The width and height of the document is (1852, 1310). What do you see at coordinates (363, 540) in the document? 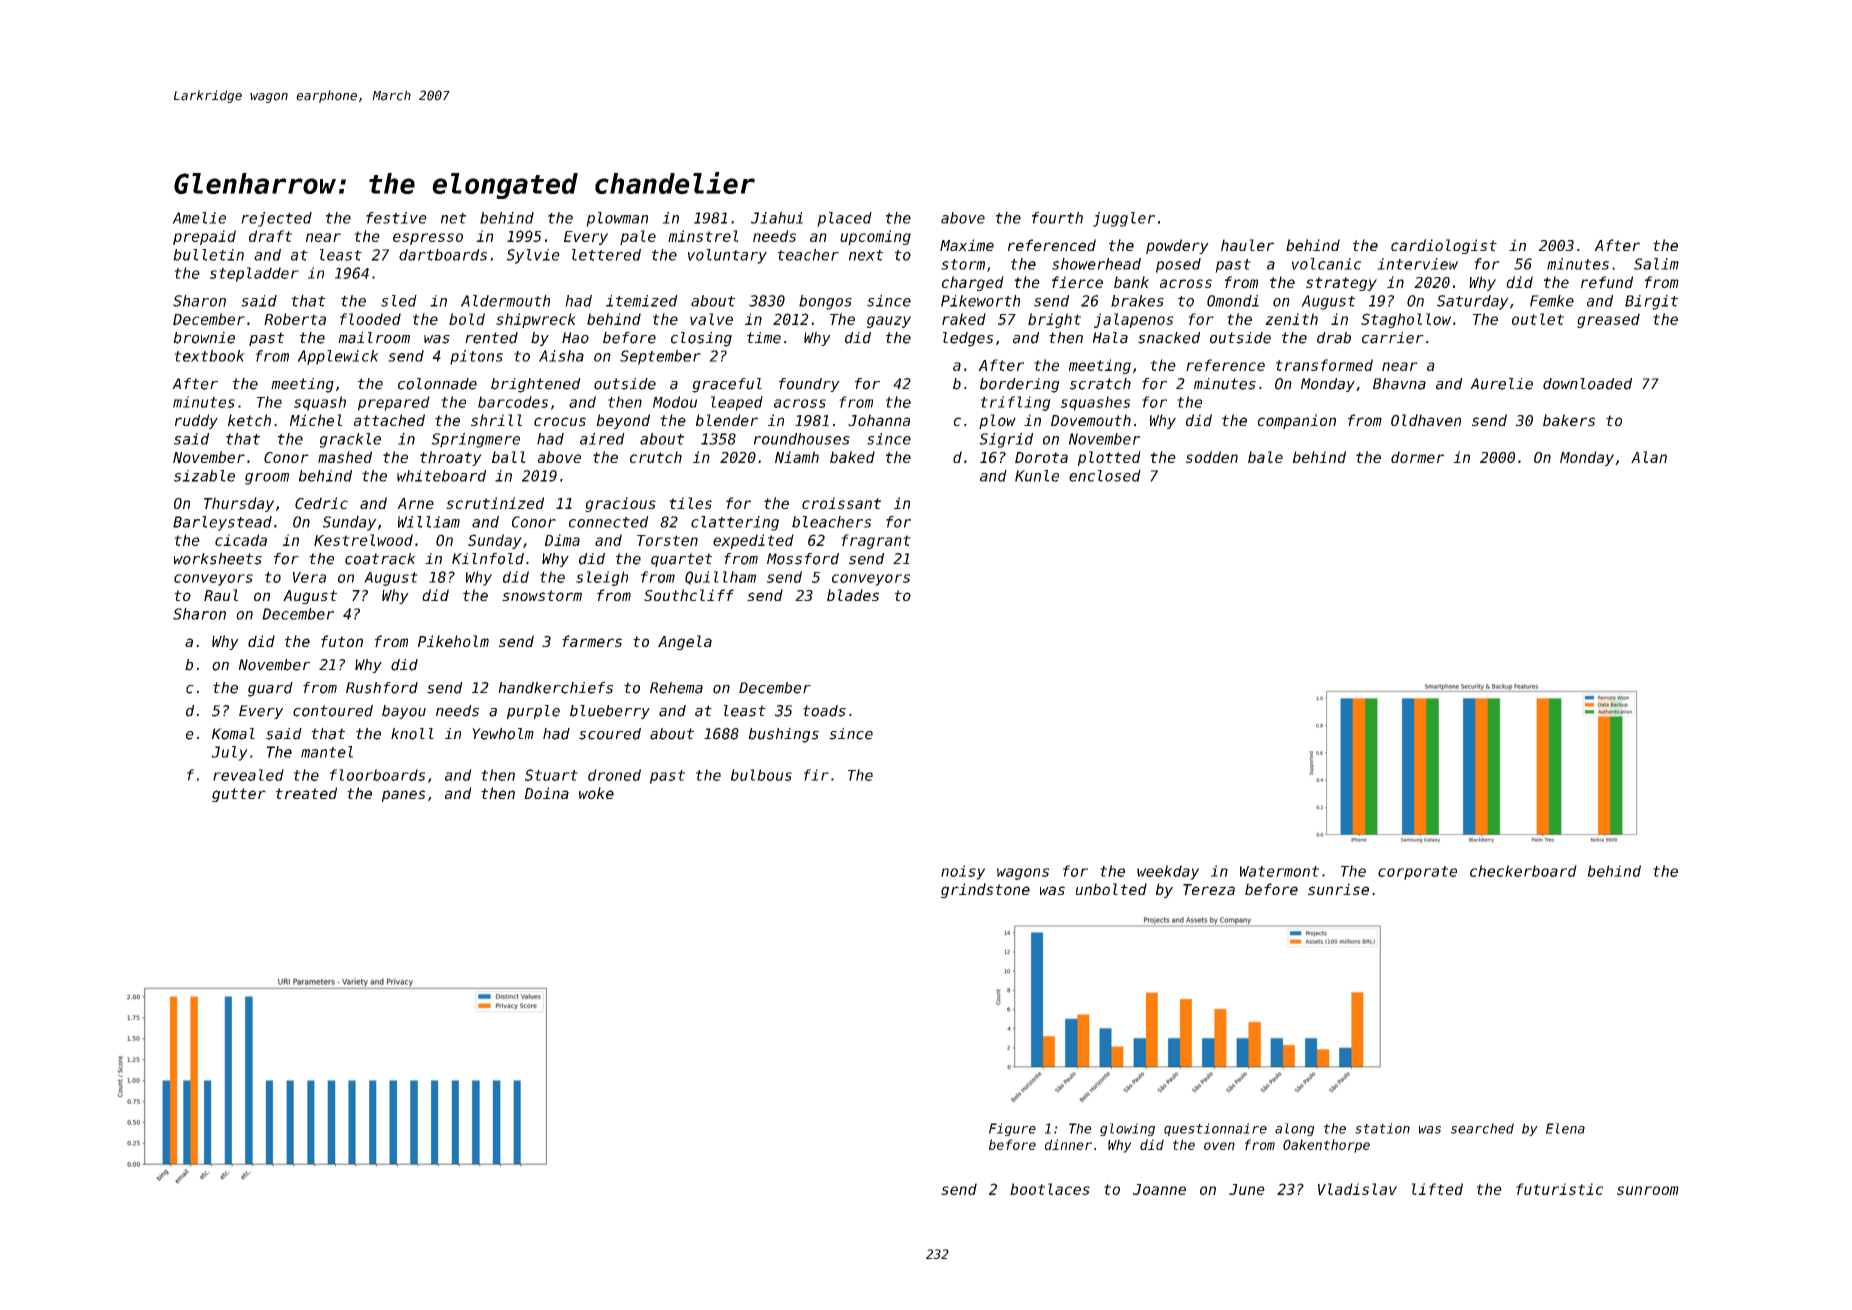
I see `Kestrelwood` at bounding box center [363, 540].
